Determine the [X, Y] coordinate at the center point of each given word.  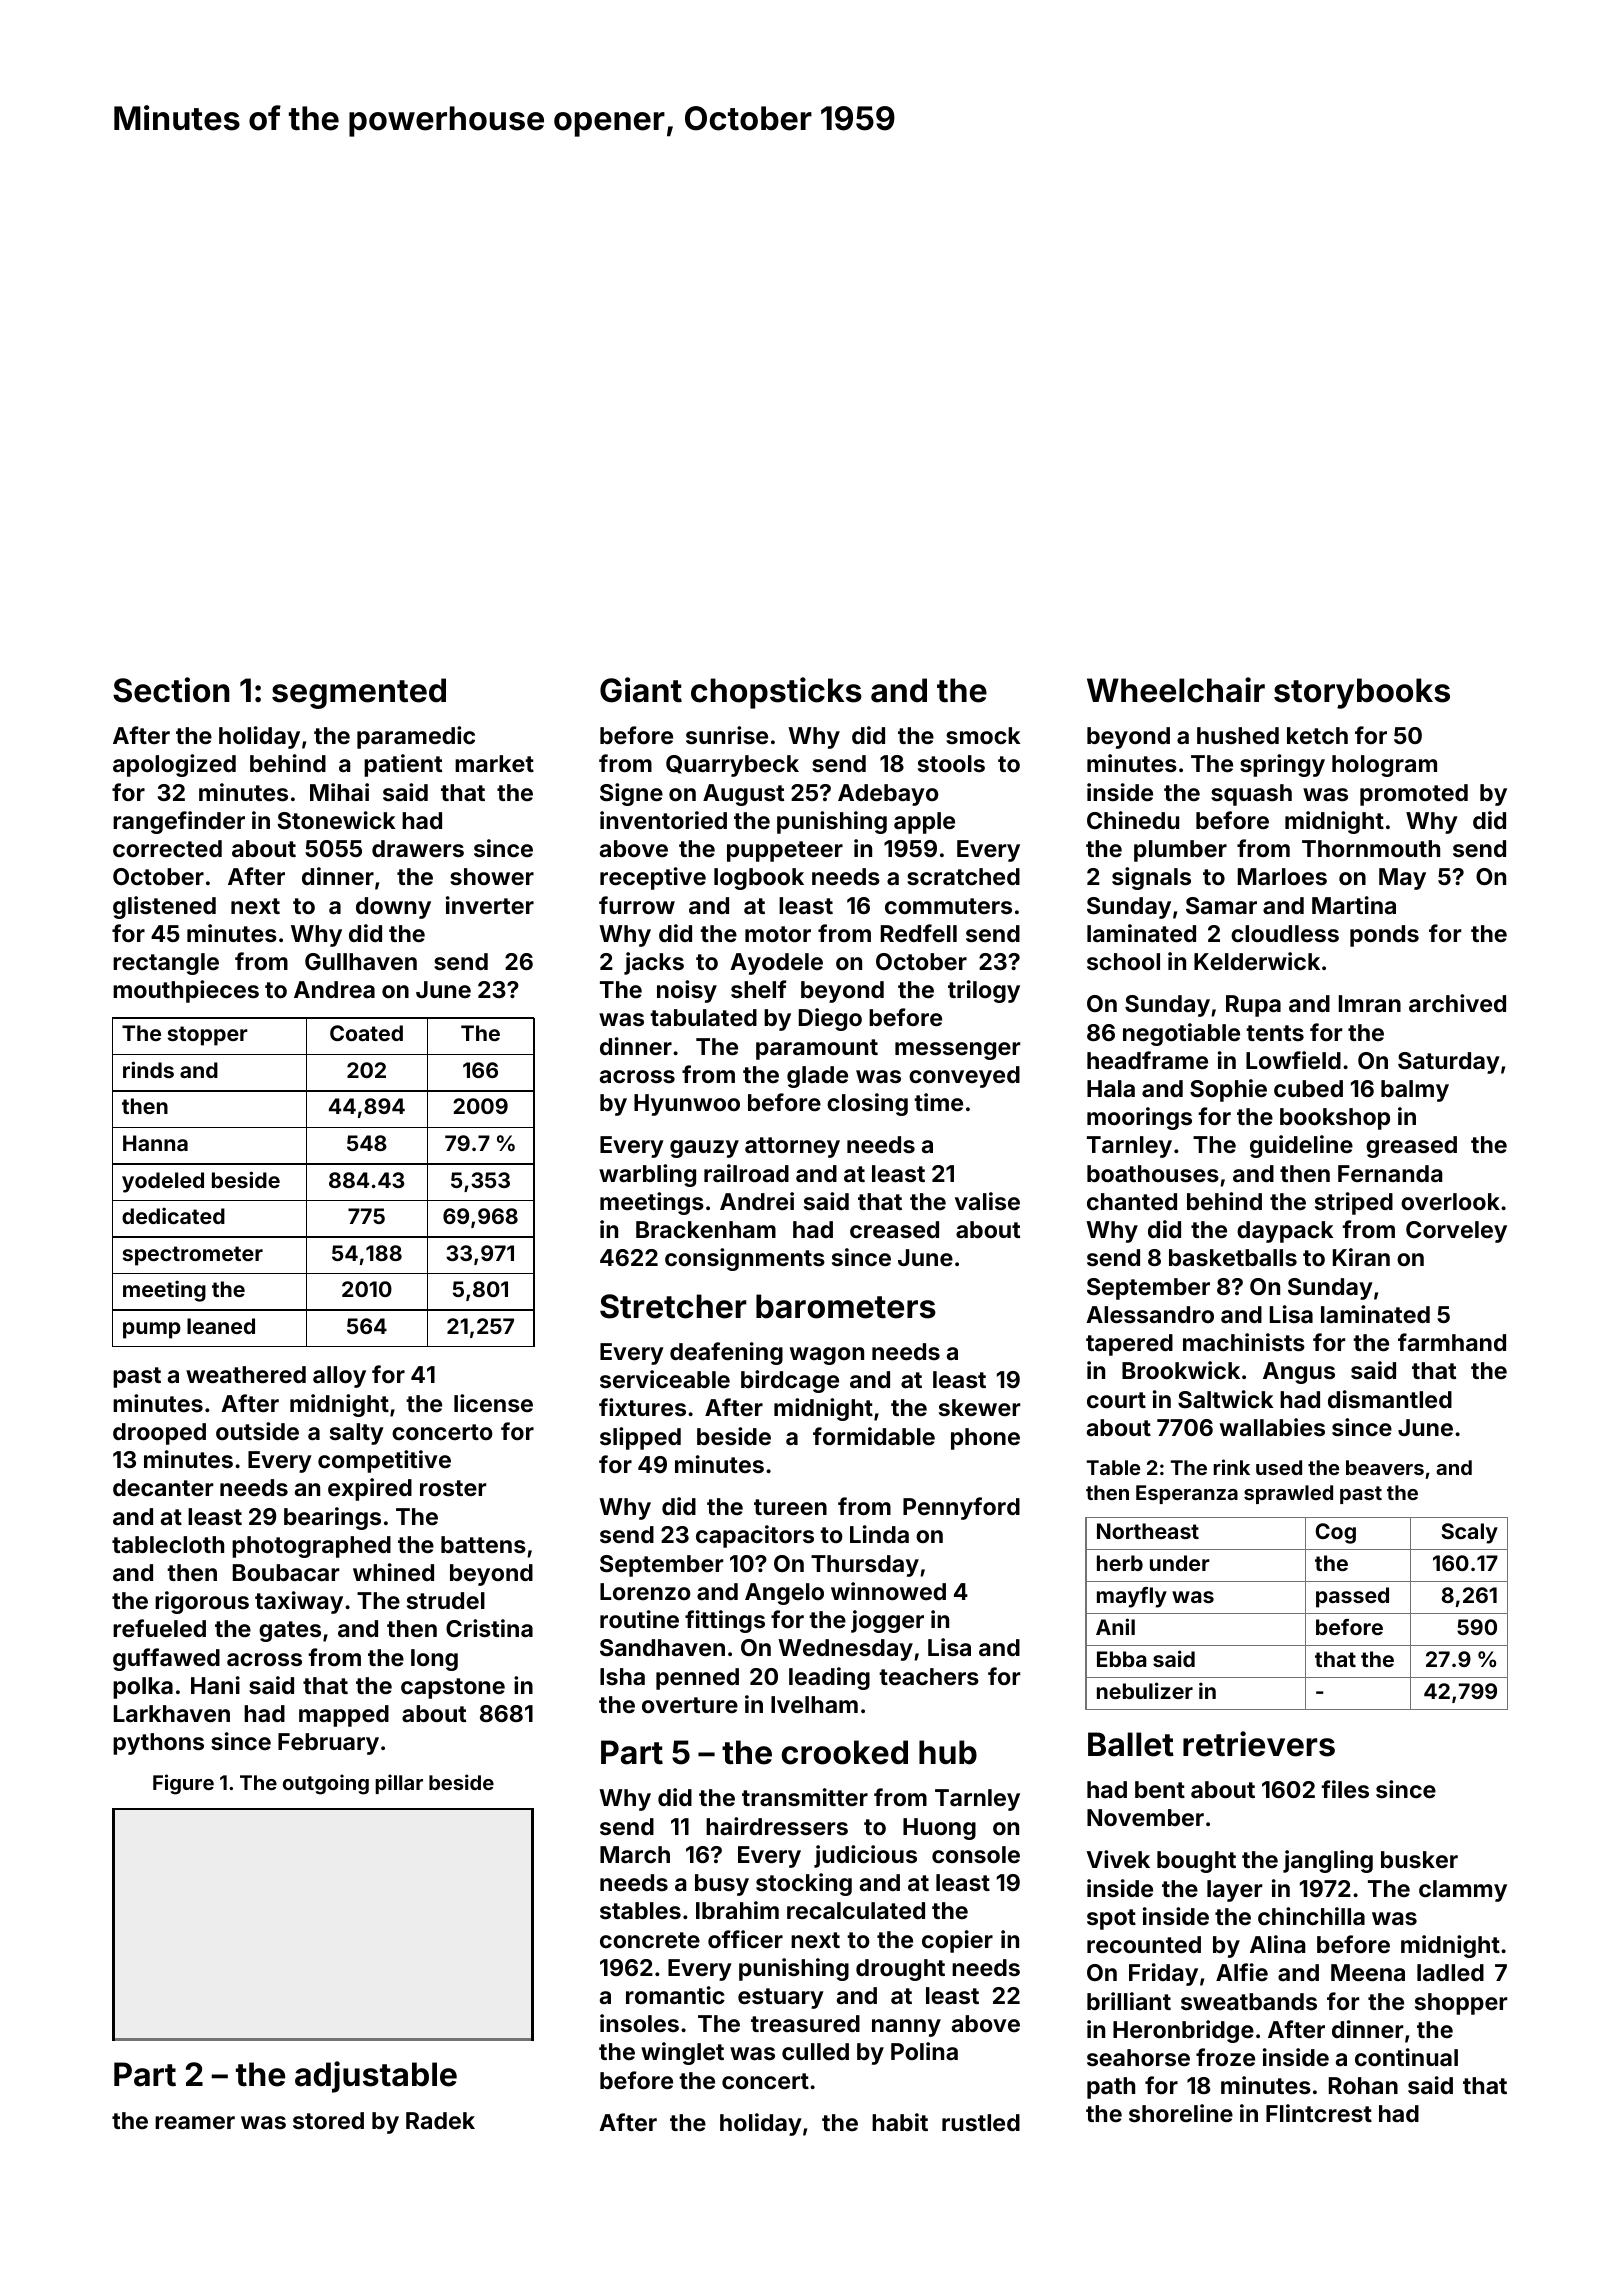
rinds [148, 1069]
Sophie [1228, 1090]
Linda [879, 1534]
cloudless [1285, 933]
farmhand [1452, 1342]
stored [328, 2120]
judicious [865, 1856]
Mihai [339, 792]
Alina [1277, 1944]
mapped [344, 1716]
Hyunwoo [687, 1105]
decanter [163, 1487]
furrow [637, 905]
